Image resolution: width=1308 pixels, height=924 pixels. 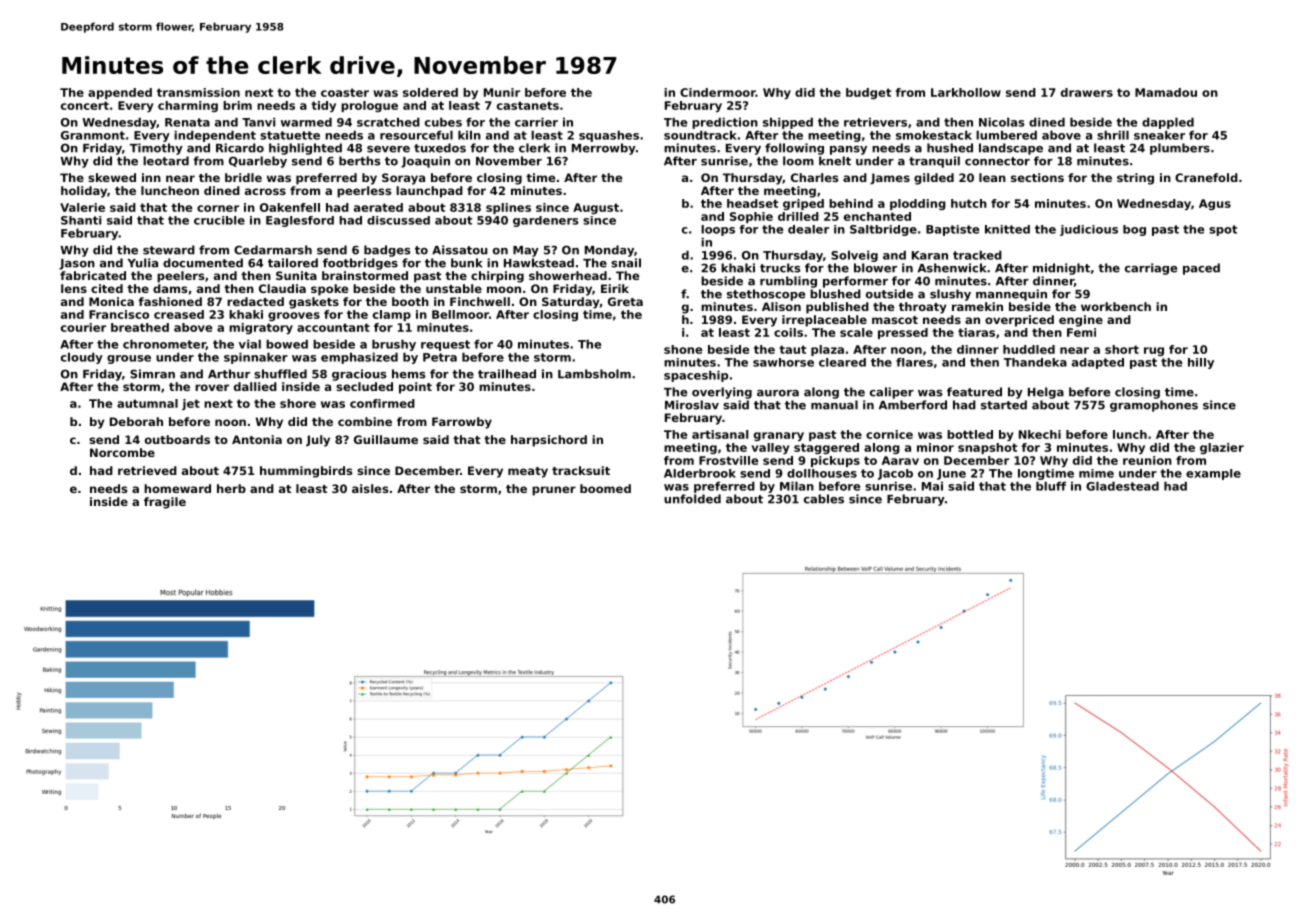 What do you see at coordinates (258, 162) in the screenshot?
I see `Quarleby` at bounding box center [258, 162].
